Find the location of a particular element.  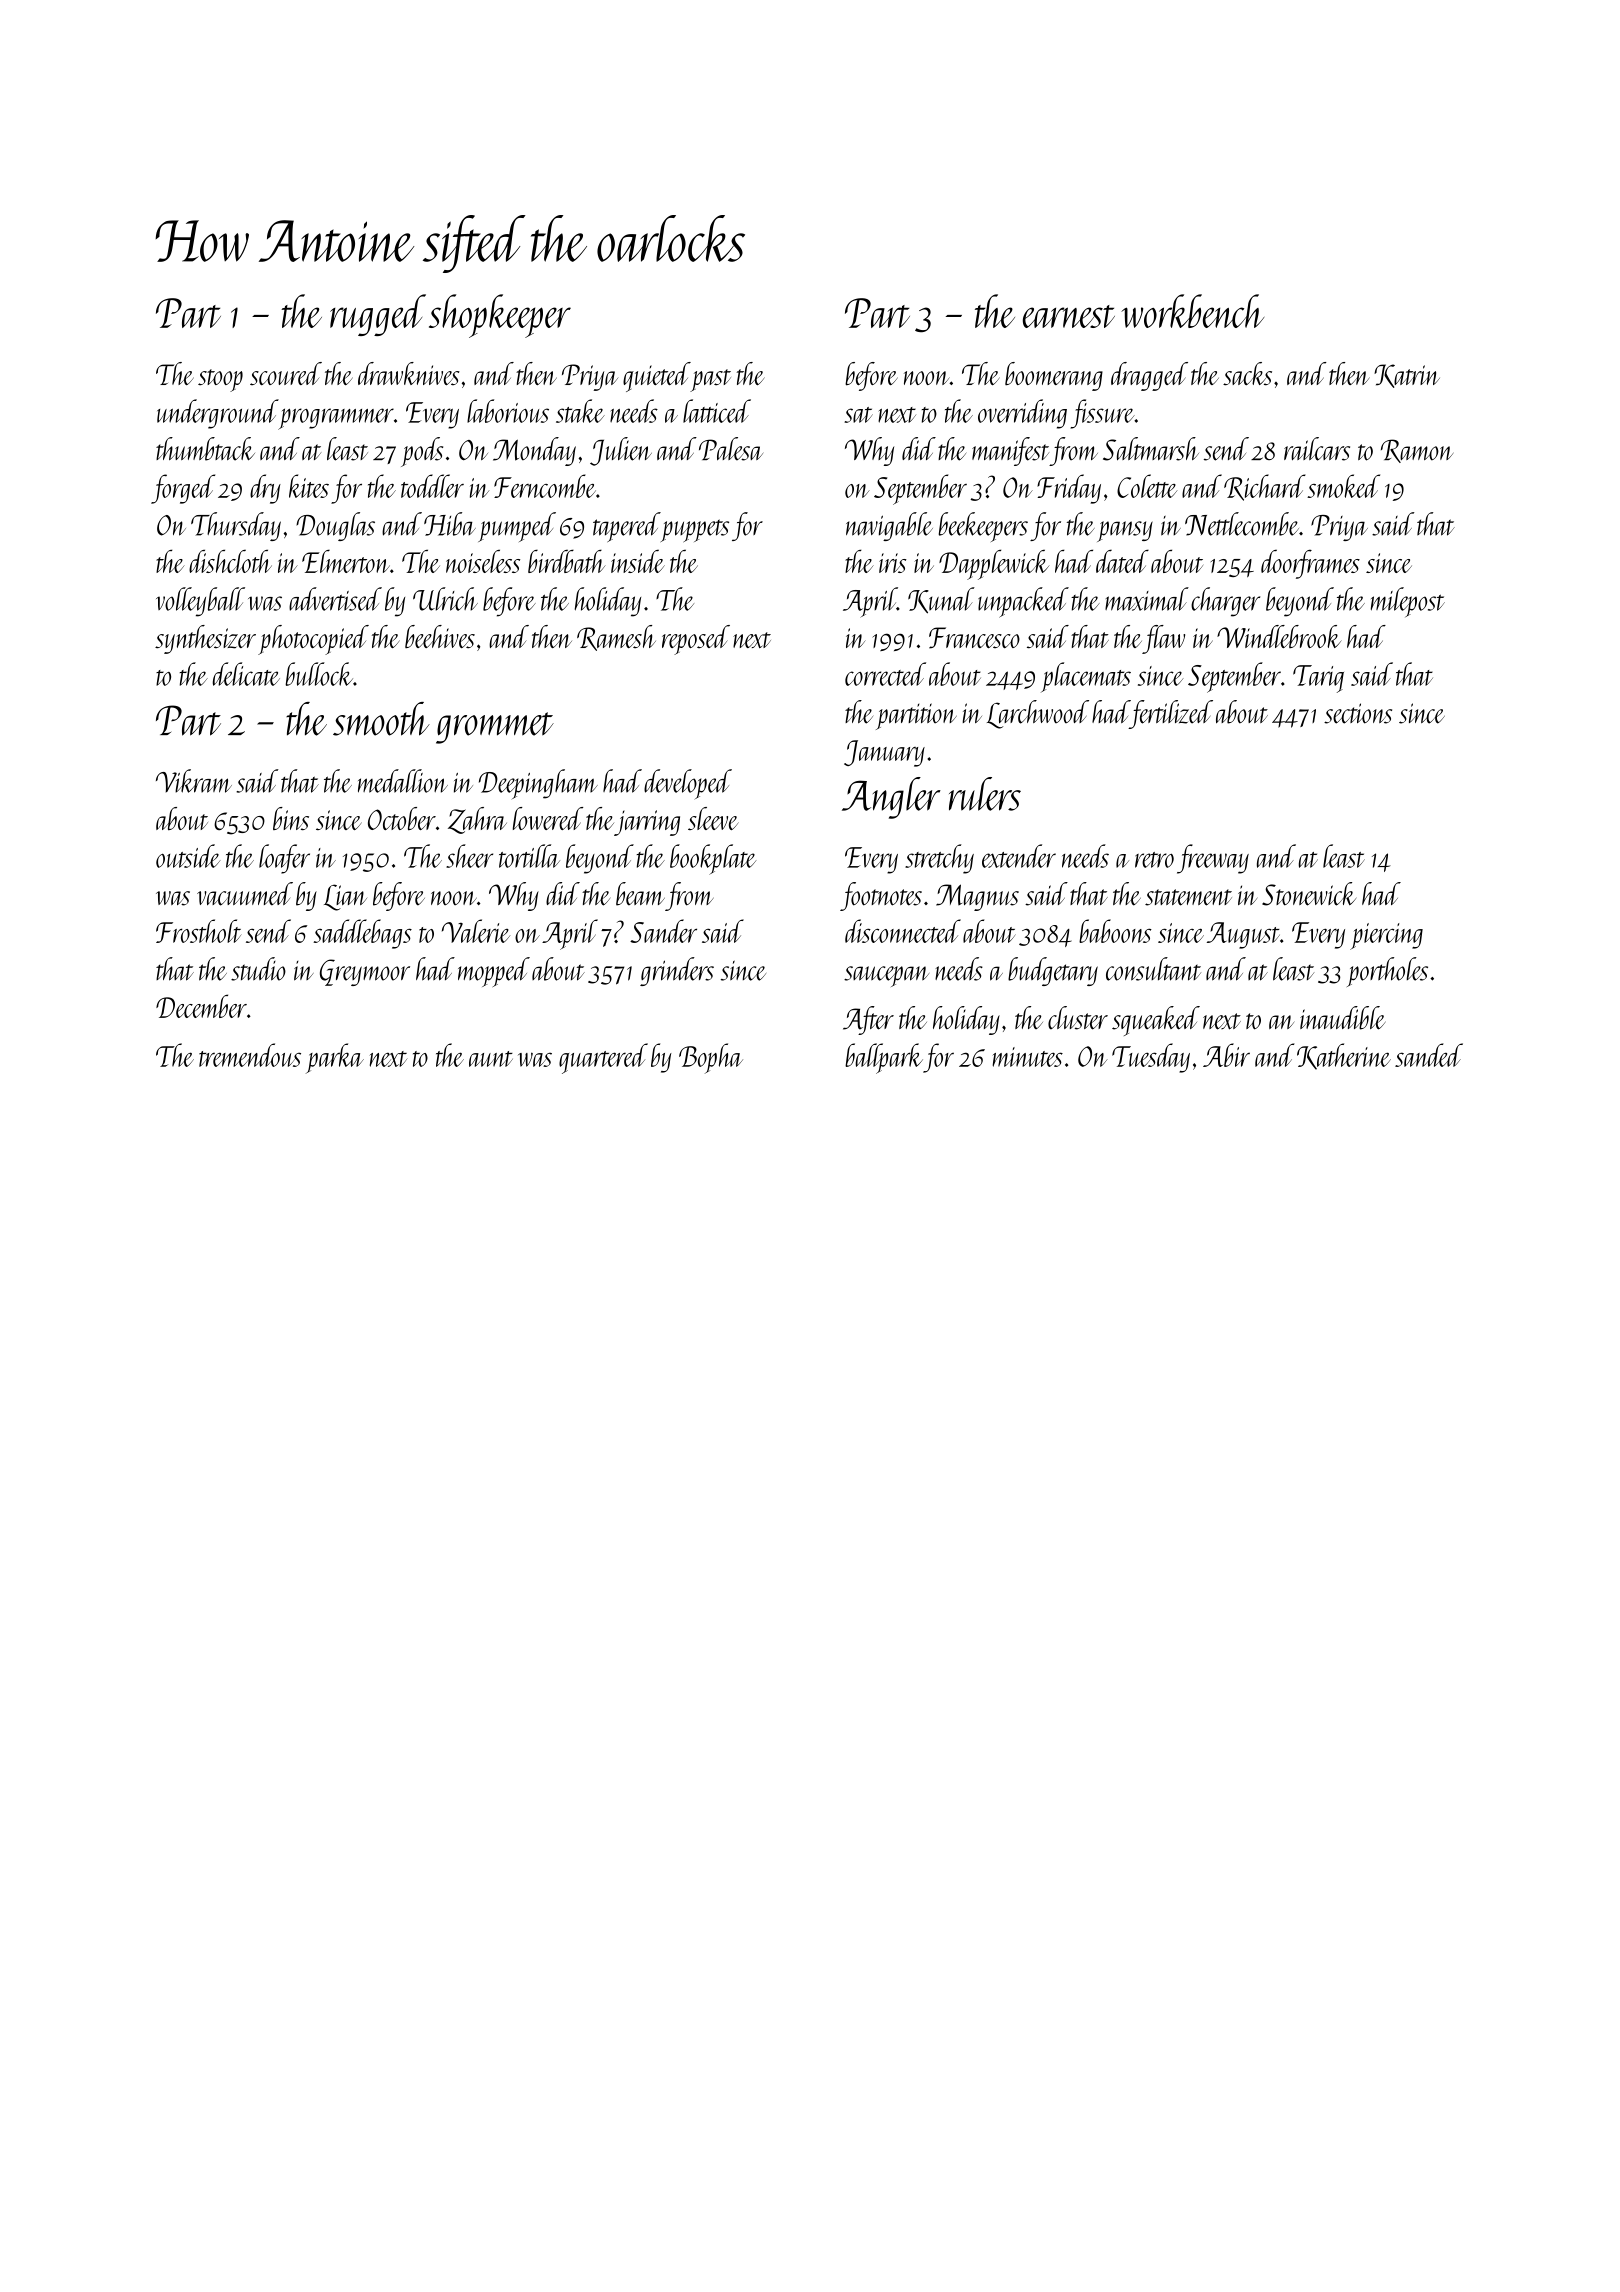

milepost is located at coordinates (1408, 602).
